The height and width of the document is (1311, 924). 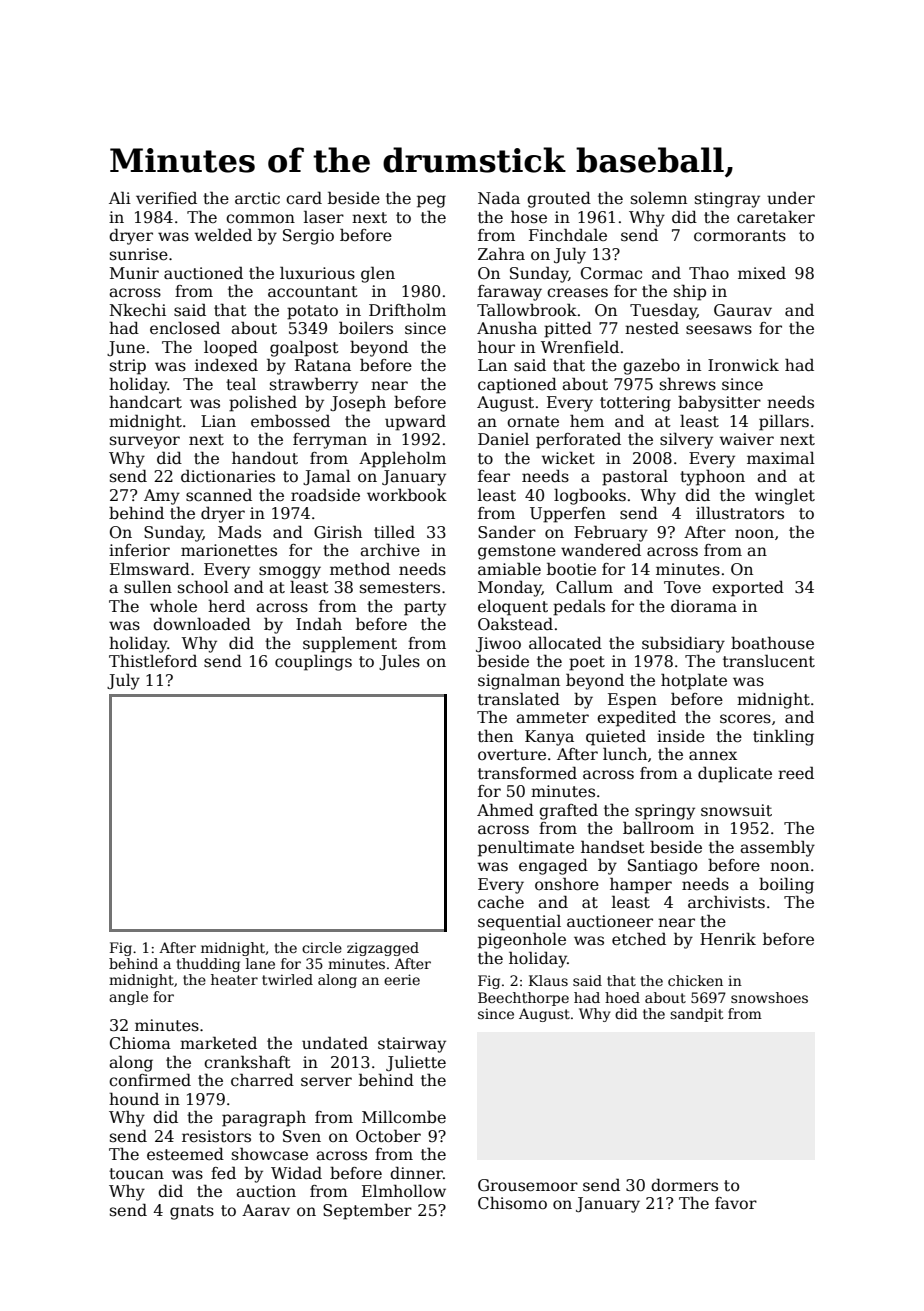 I want to click on boathouse, so click(x=772, y=643).
